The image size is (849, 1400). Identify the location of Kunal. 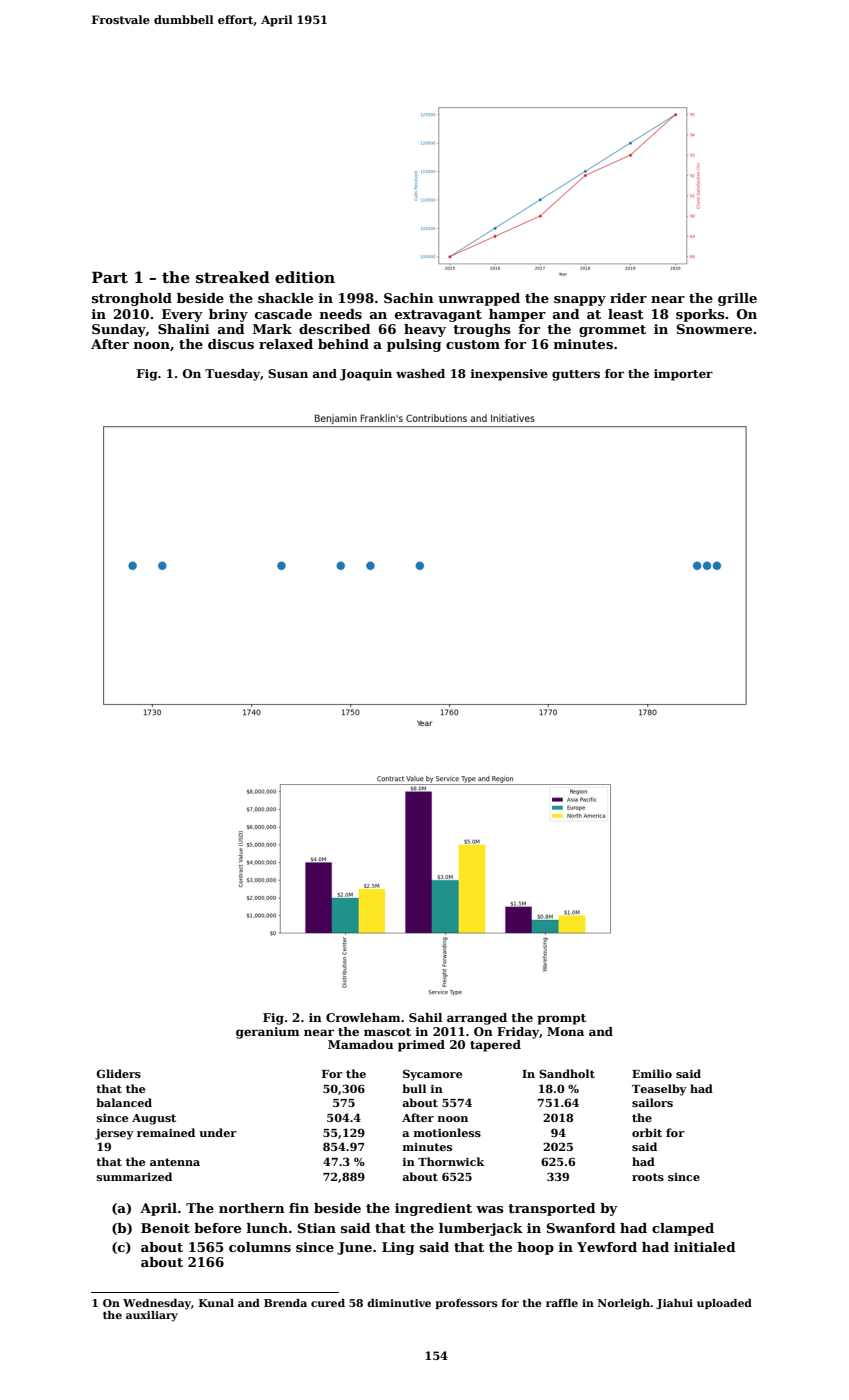
(216, 1303).
